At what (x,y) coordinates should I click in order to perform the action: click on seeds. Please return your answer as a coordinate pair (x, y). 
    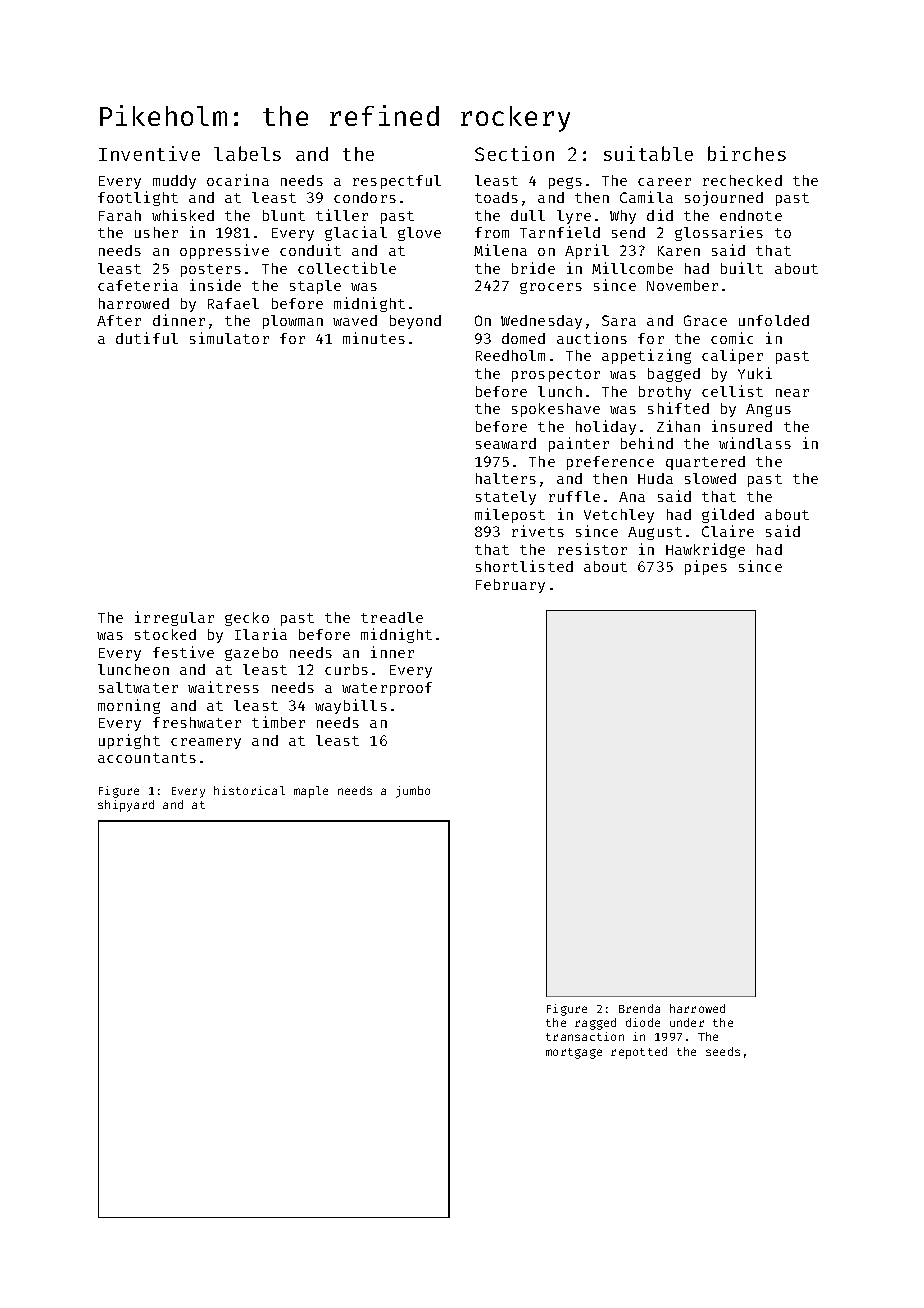
    Looking at the image, I should click on (723, 1051).
